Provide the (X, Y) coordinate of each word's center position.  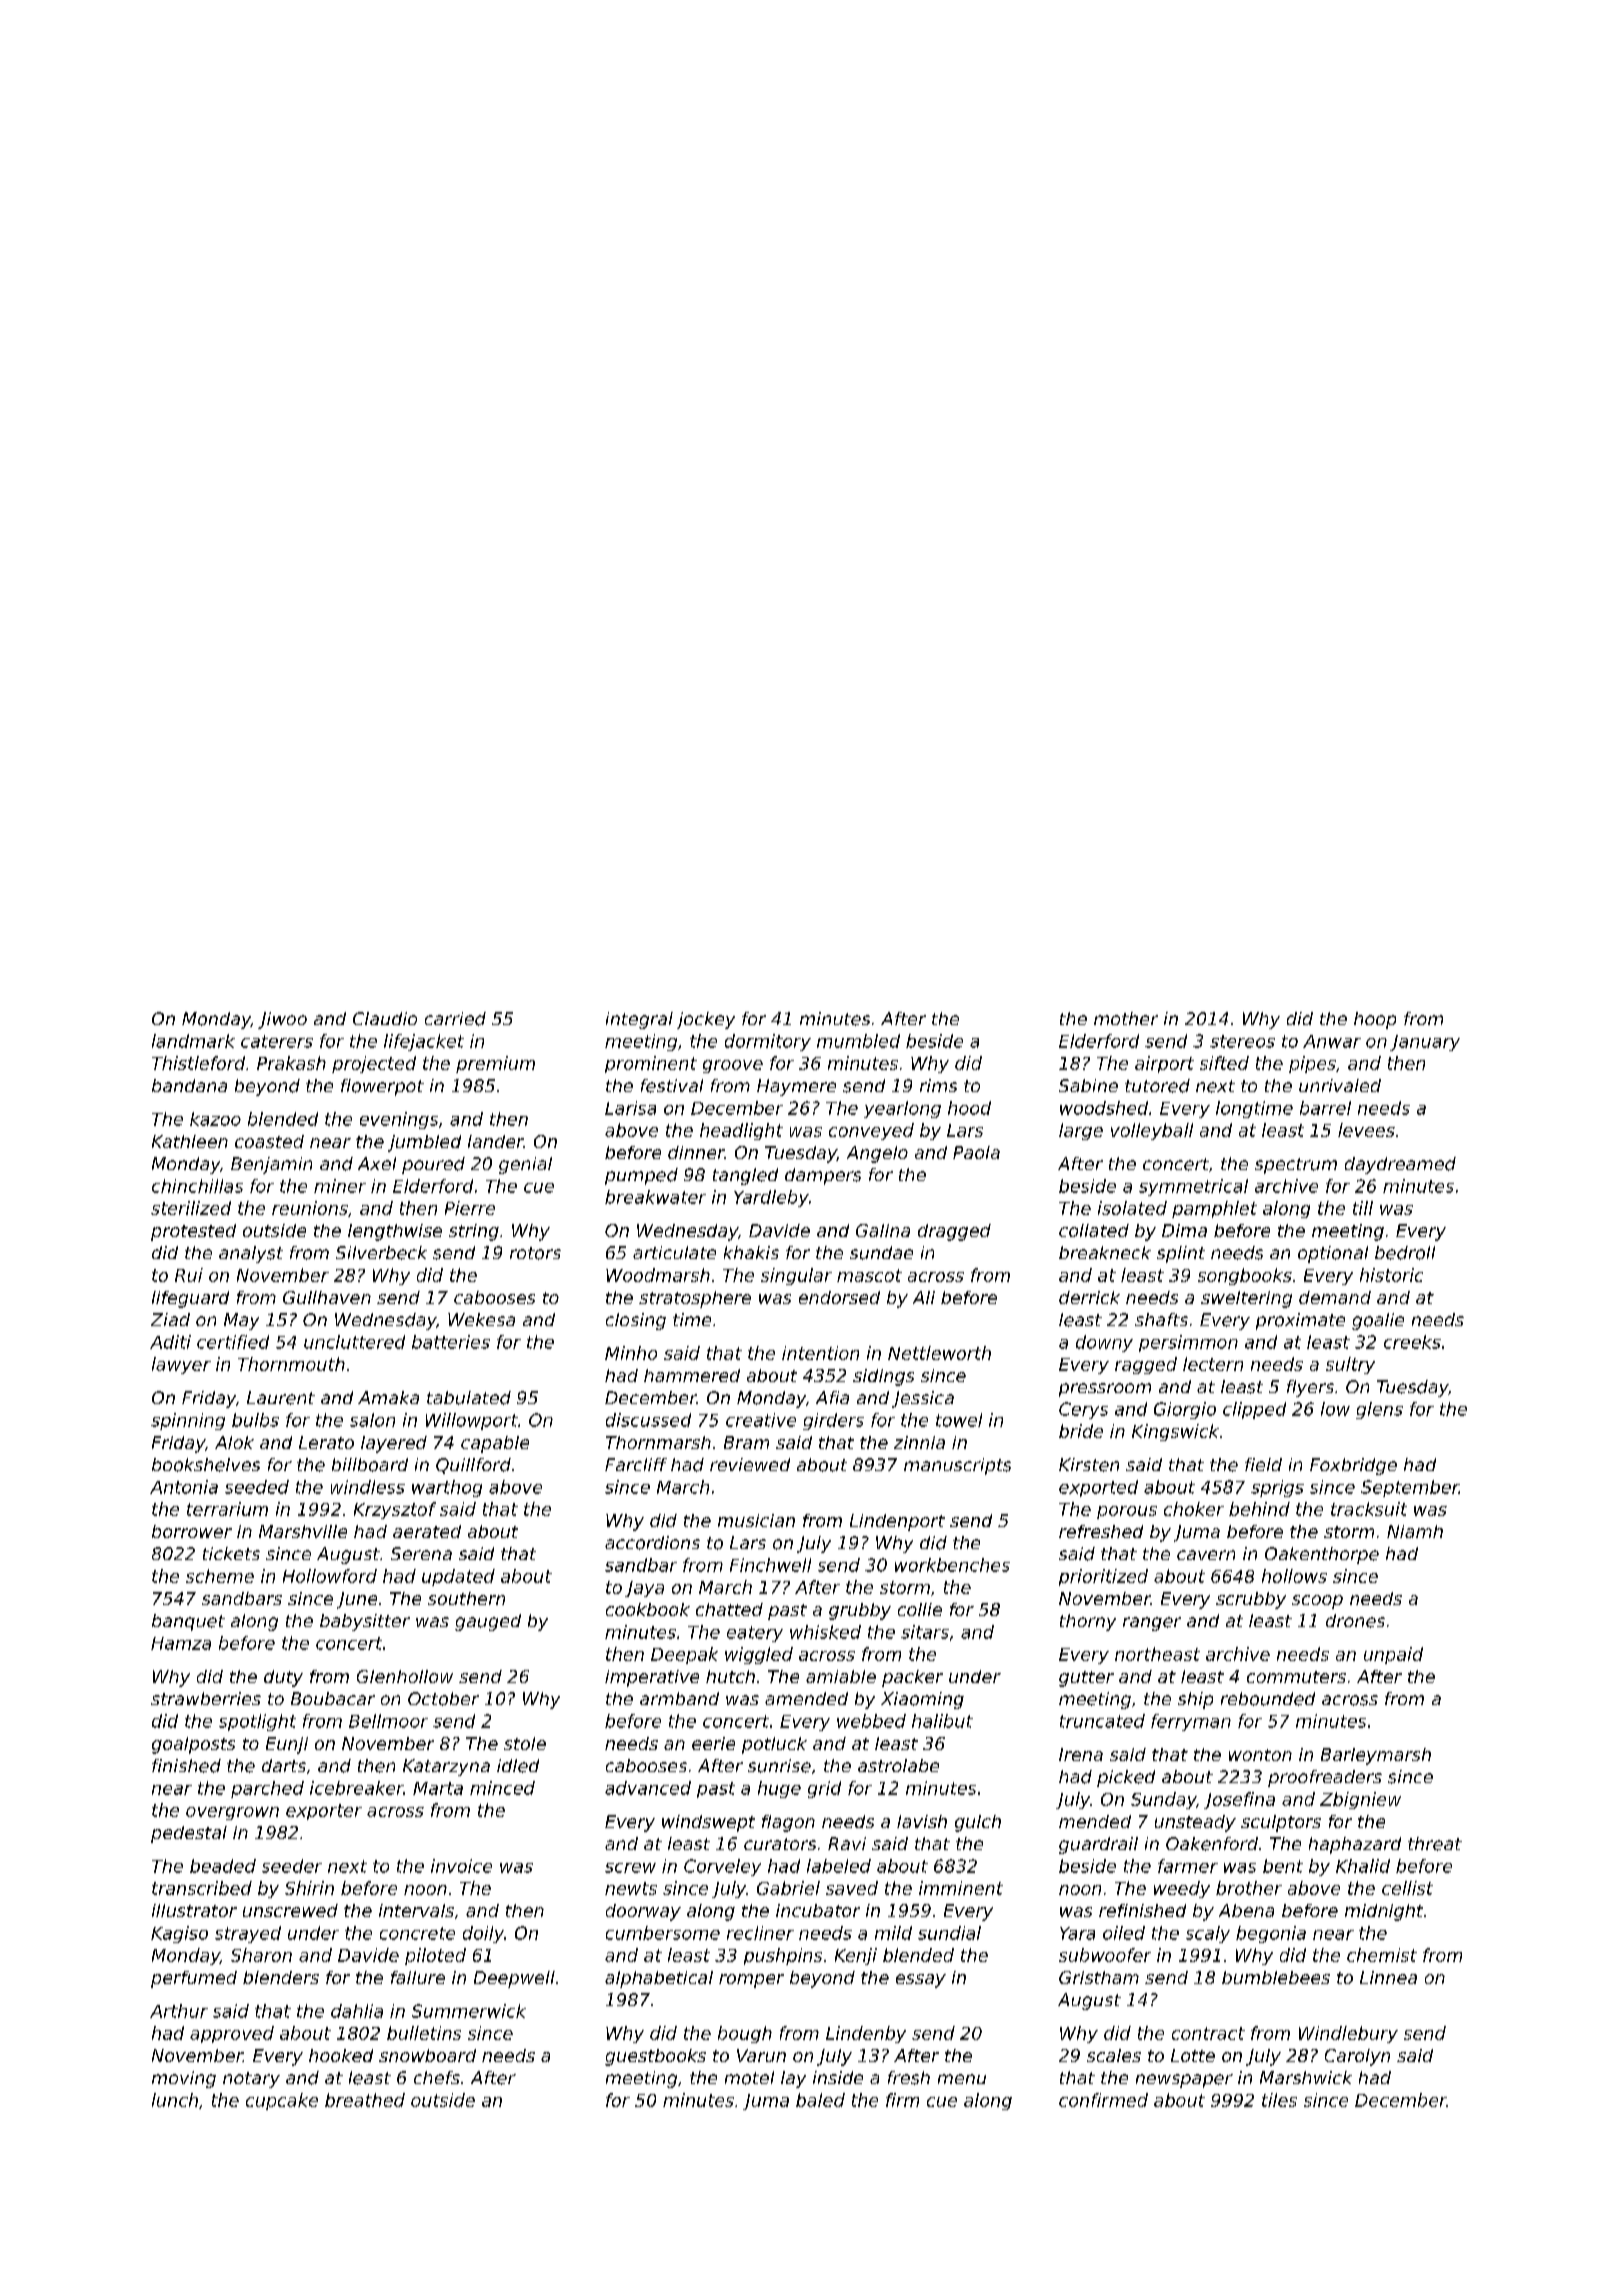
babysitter (365, 1622)
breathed (365, 2100)
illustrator (194, 1910)
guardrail (1098, 1845)
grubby (860, 1611)
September (1410, 1488)
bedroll (1405, 1253)
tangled (745, 1176)
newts (631, 1888)
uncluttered (354, 1342)
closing (636, 1321)
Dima (1184, 1230)
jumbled (424, 1143)
